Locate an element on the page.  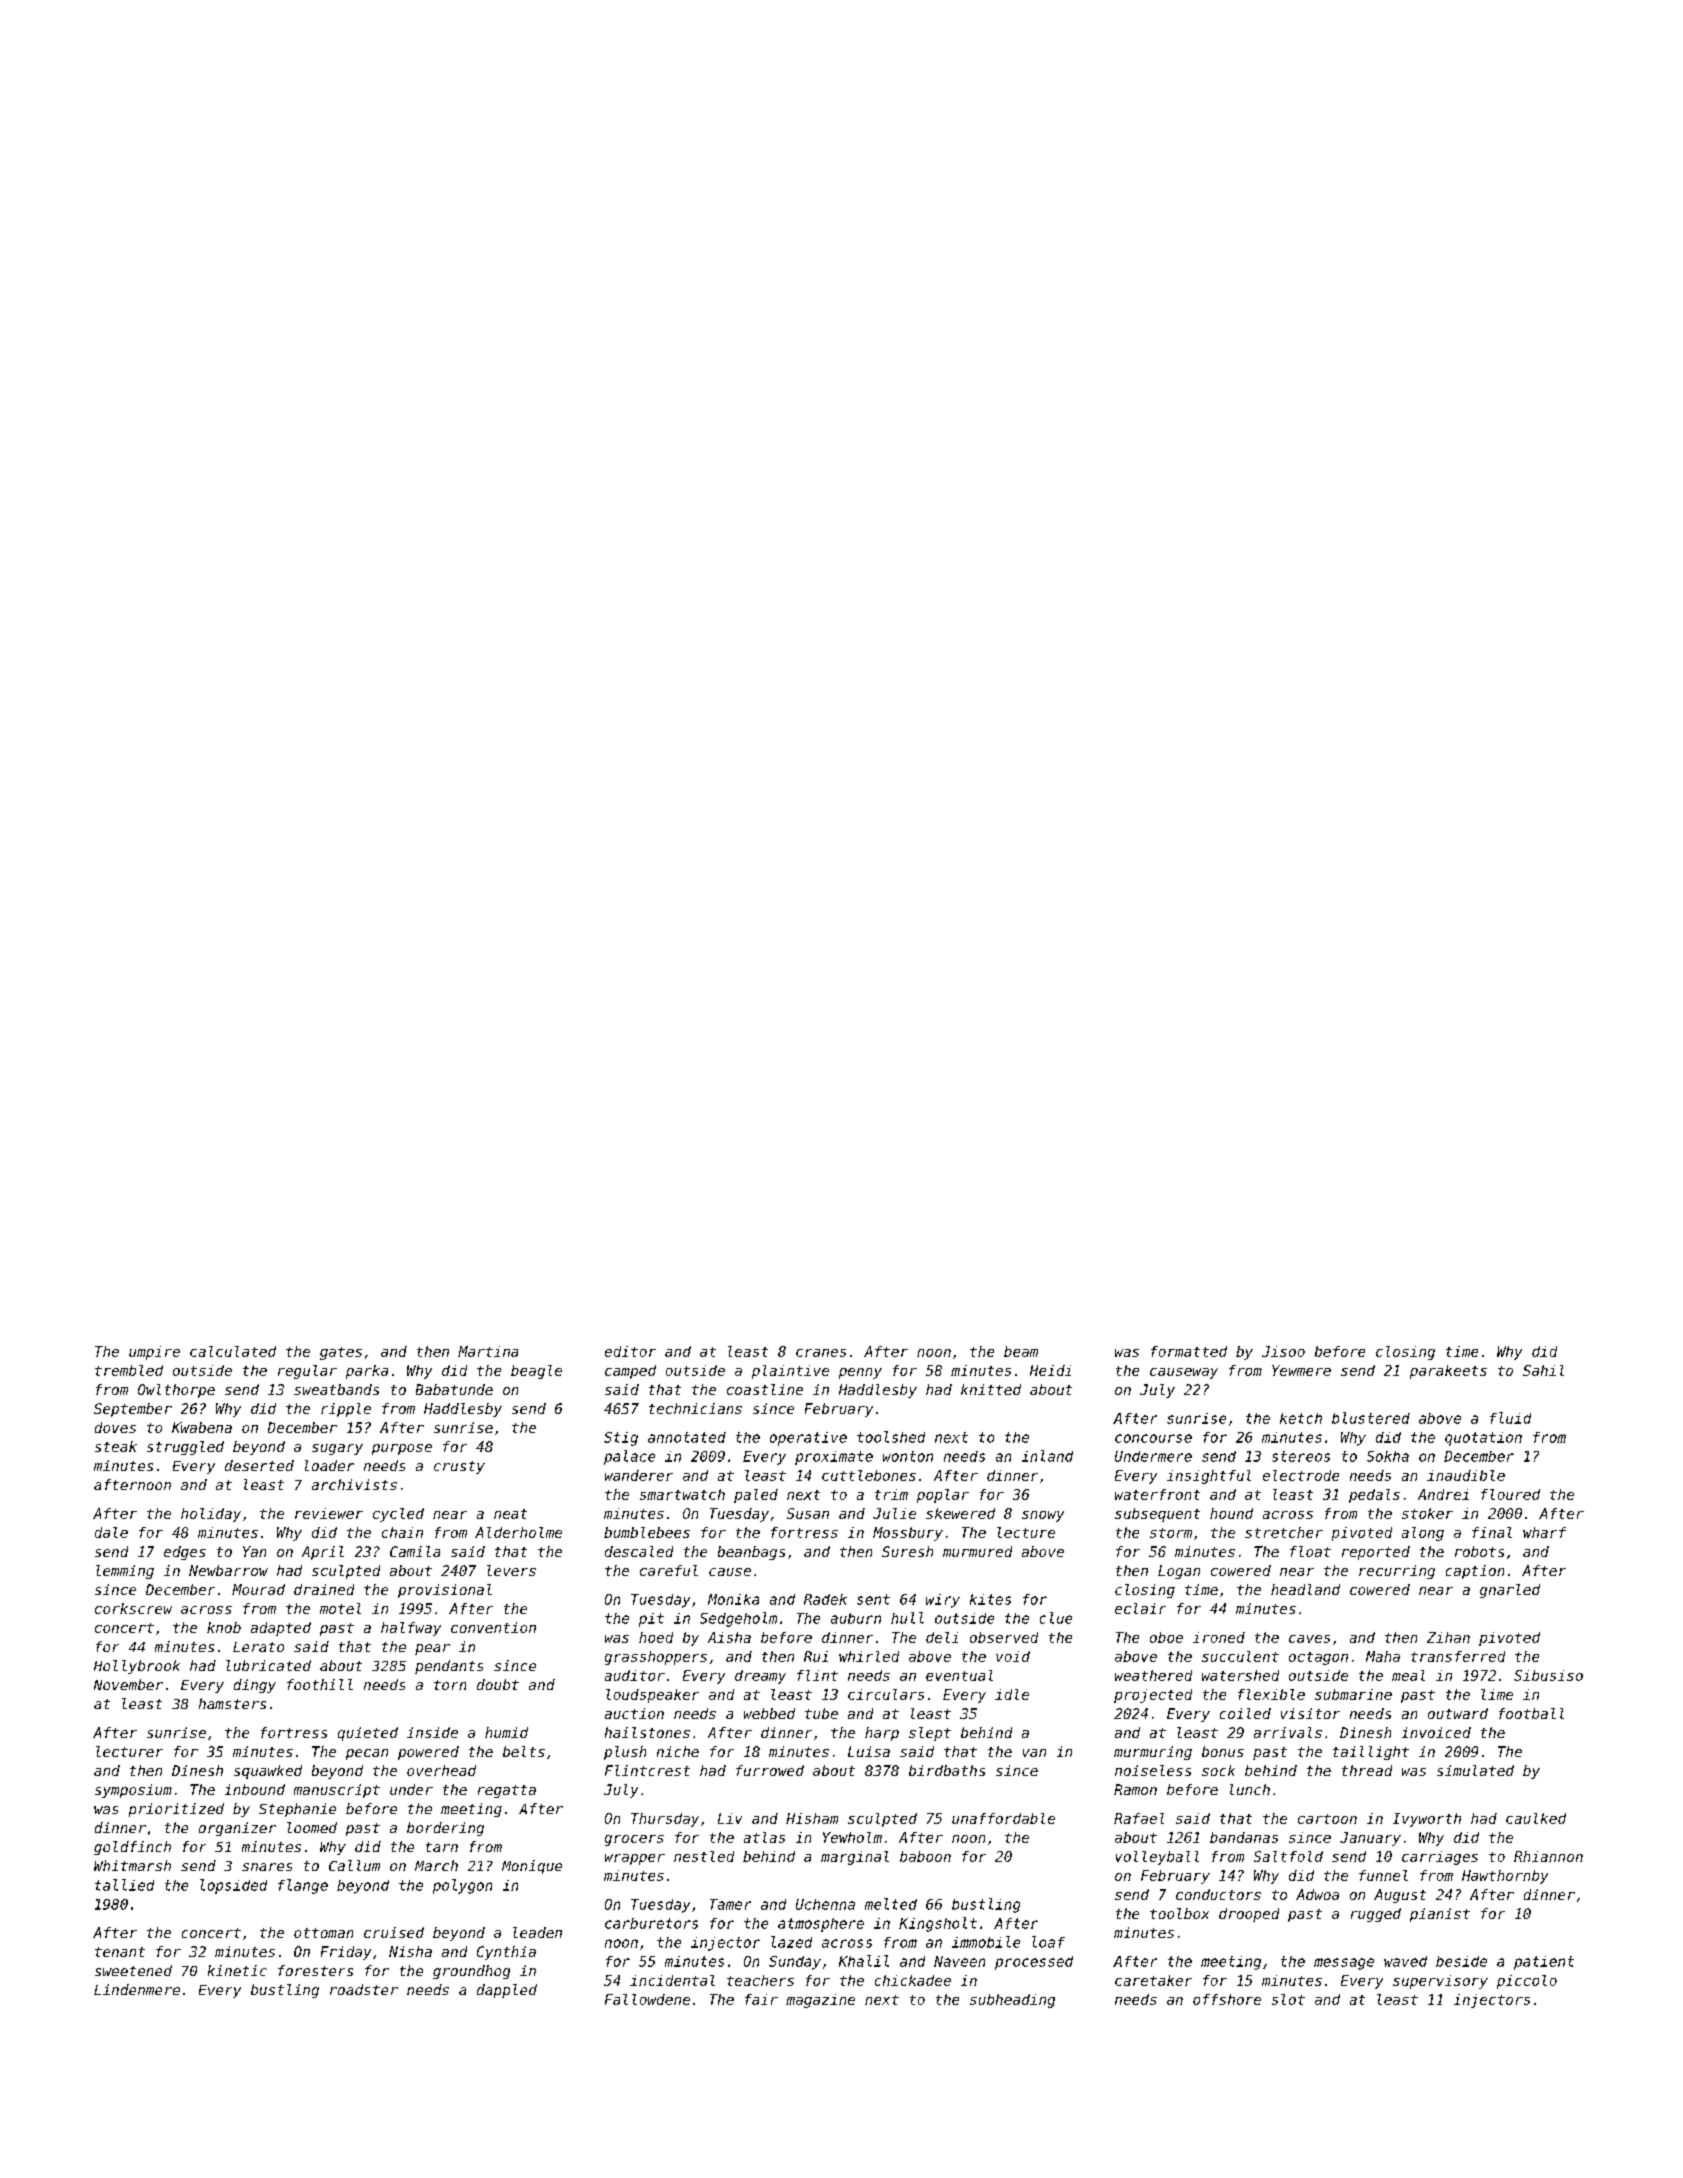
simulated is located at coordinates (1475, 1770).
